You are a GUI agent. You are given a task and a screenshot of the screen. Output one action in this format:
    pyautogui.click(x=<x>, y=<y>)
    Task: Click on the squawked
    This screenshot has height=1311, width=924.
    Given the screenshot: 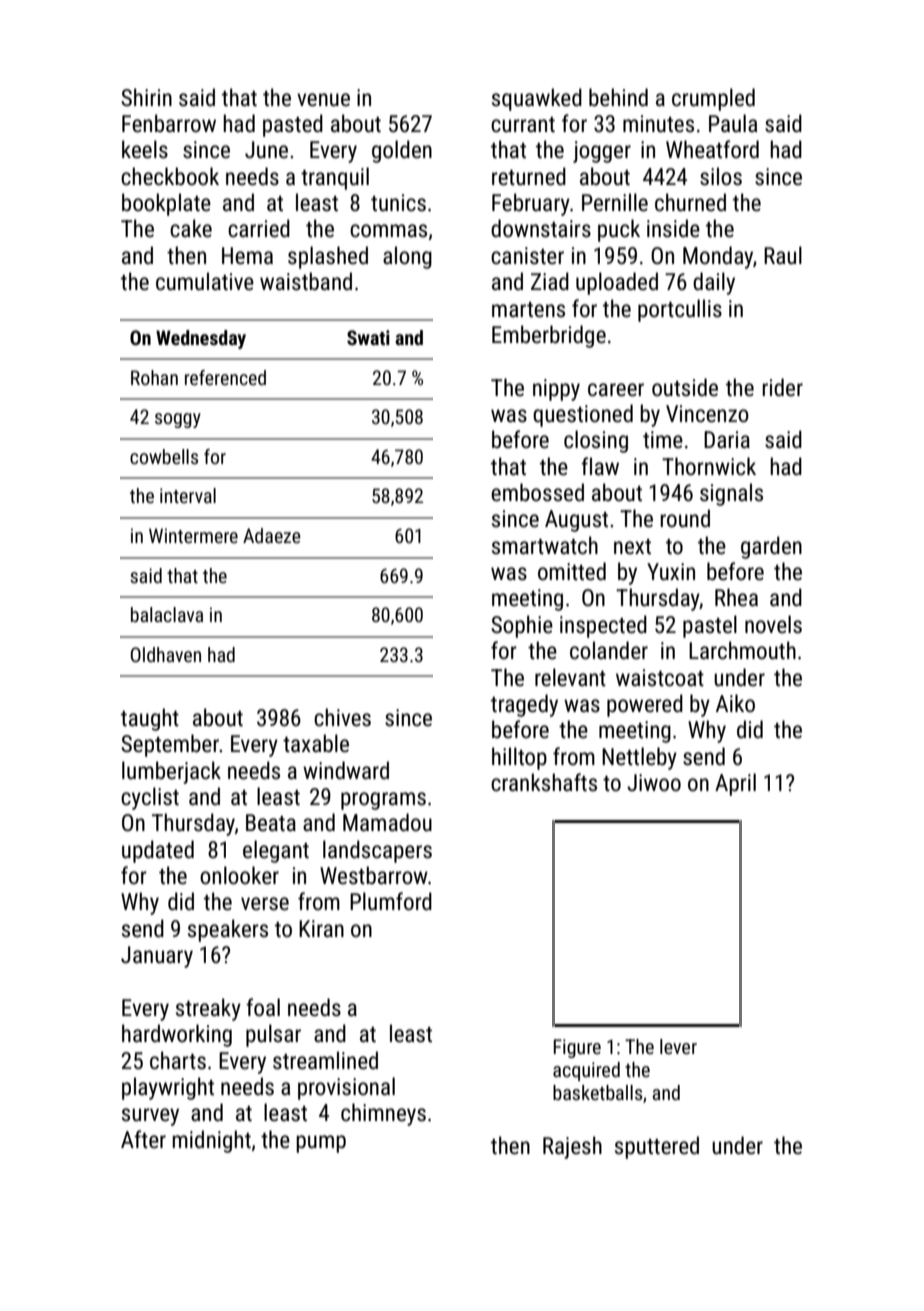 What is the action you would take?
    pyautogui.click(x=537, y=99)
